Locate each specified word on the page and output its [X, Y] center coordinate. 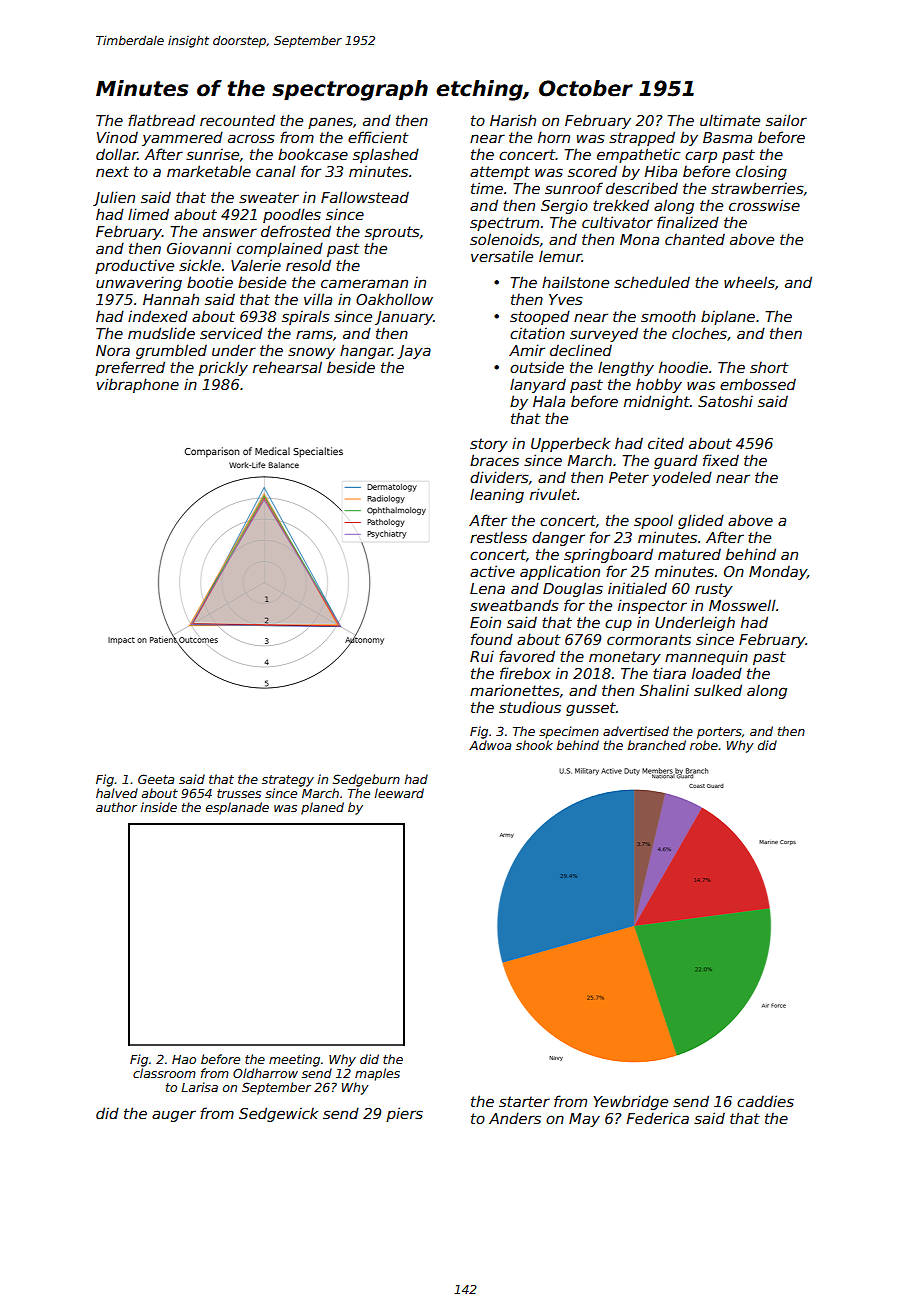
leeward [399, 793]
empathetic [638, 155]
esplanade [237, 808]
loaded [717, 673]
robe [704, 745]
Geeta [156, 779]
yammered [182, 138]
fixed [721, 460]
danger [558, 538]
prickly [223, 368]
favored [527, 656]
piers [404, 1114]
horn [554, 137]
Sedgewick [278, 1114]
